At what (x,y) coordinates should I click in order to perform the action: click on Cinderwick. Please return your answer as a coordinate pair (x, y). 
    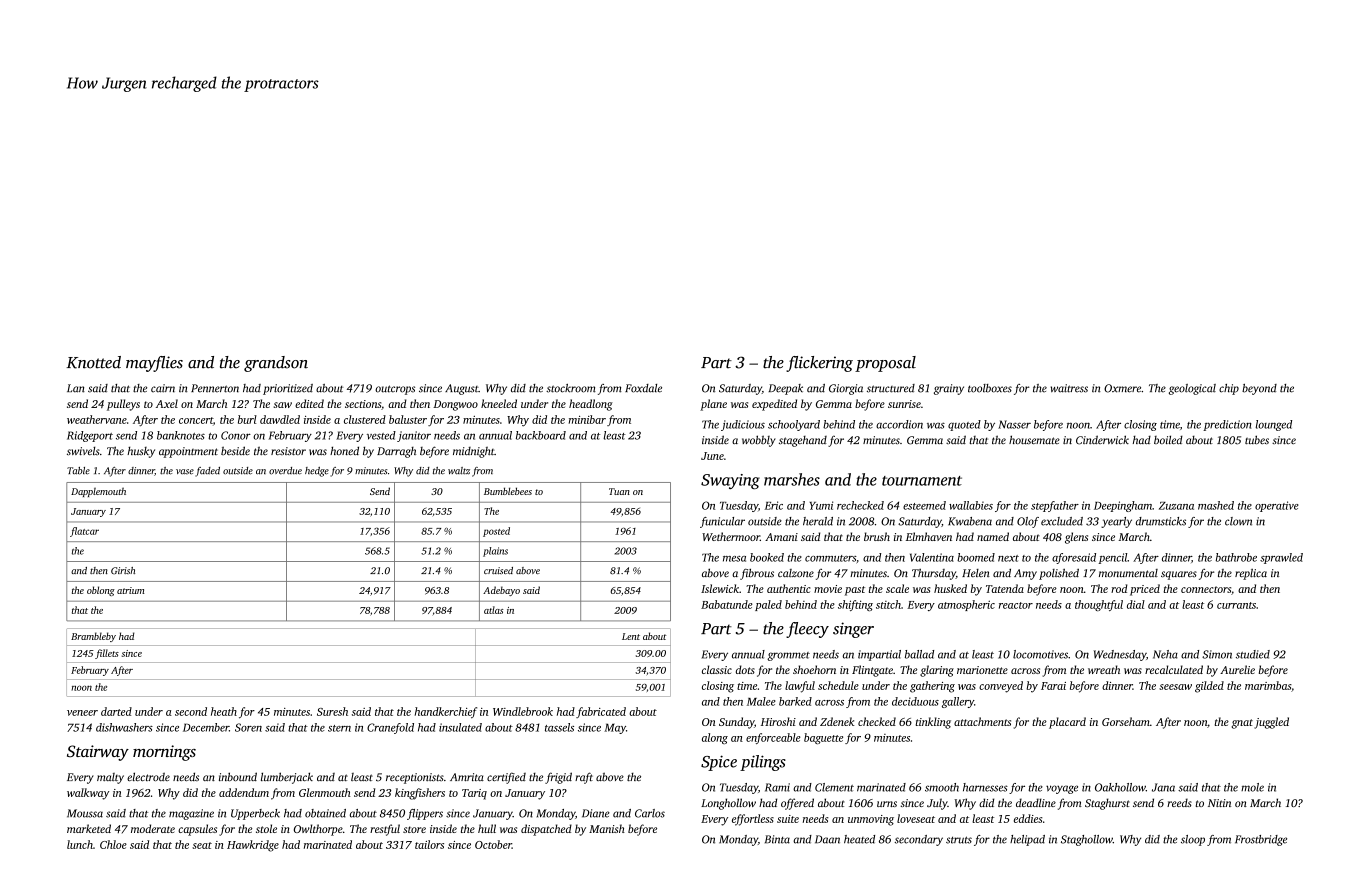
    Looking at the image, I should click on (1102, 440).
